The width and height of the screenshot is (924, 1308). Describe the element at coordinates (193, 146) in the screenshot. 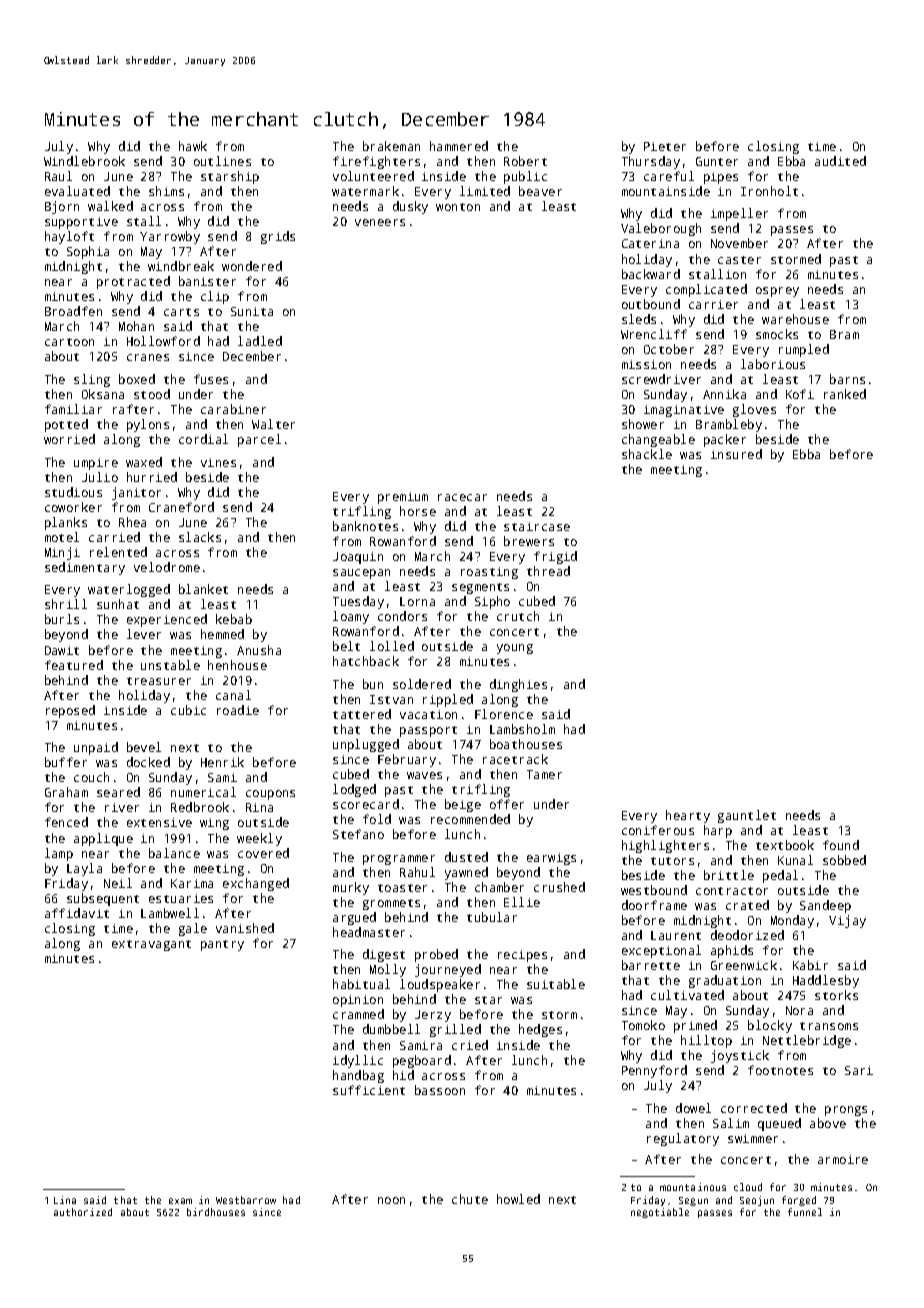

I see `hawk` at that location.
